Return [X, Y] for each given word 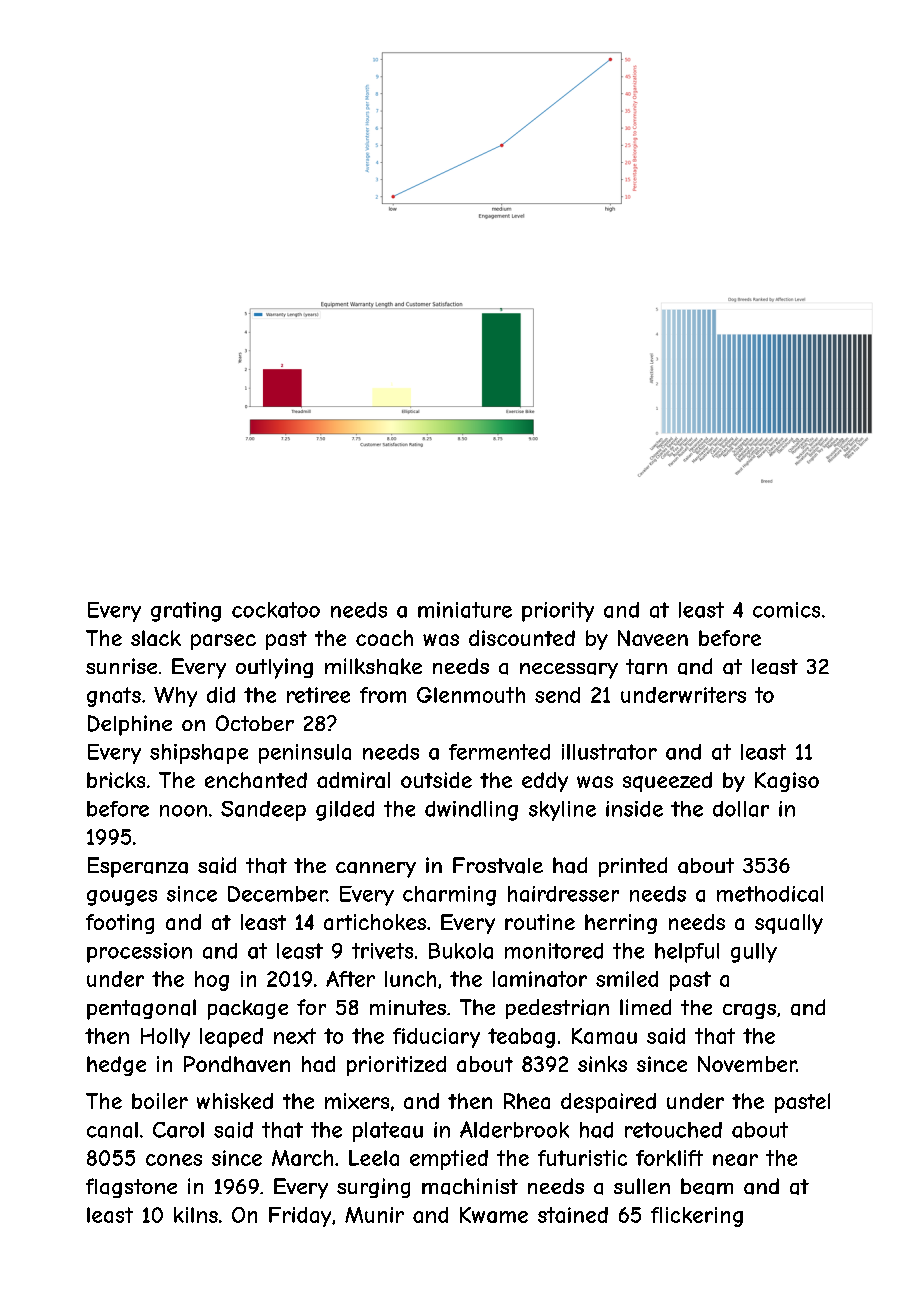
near [735, 1160]
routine [540, 922]
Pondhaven [237, 1064]
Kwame [494, 1215]
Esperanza [138, 867]
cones [174, 1160]
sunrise [121, 666]
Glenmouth [471, 695]
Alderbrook [514, 1129]
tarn [646, 667]
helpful [687, 953]
